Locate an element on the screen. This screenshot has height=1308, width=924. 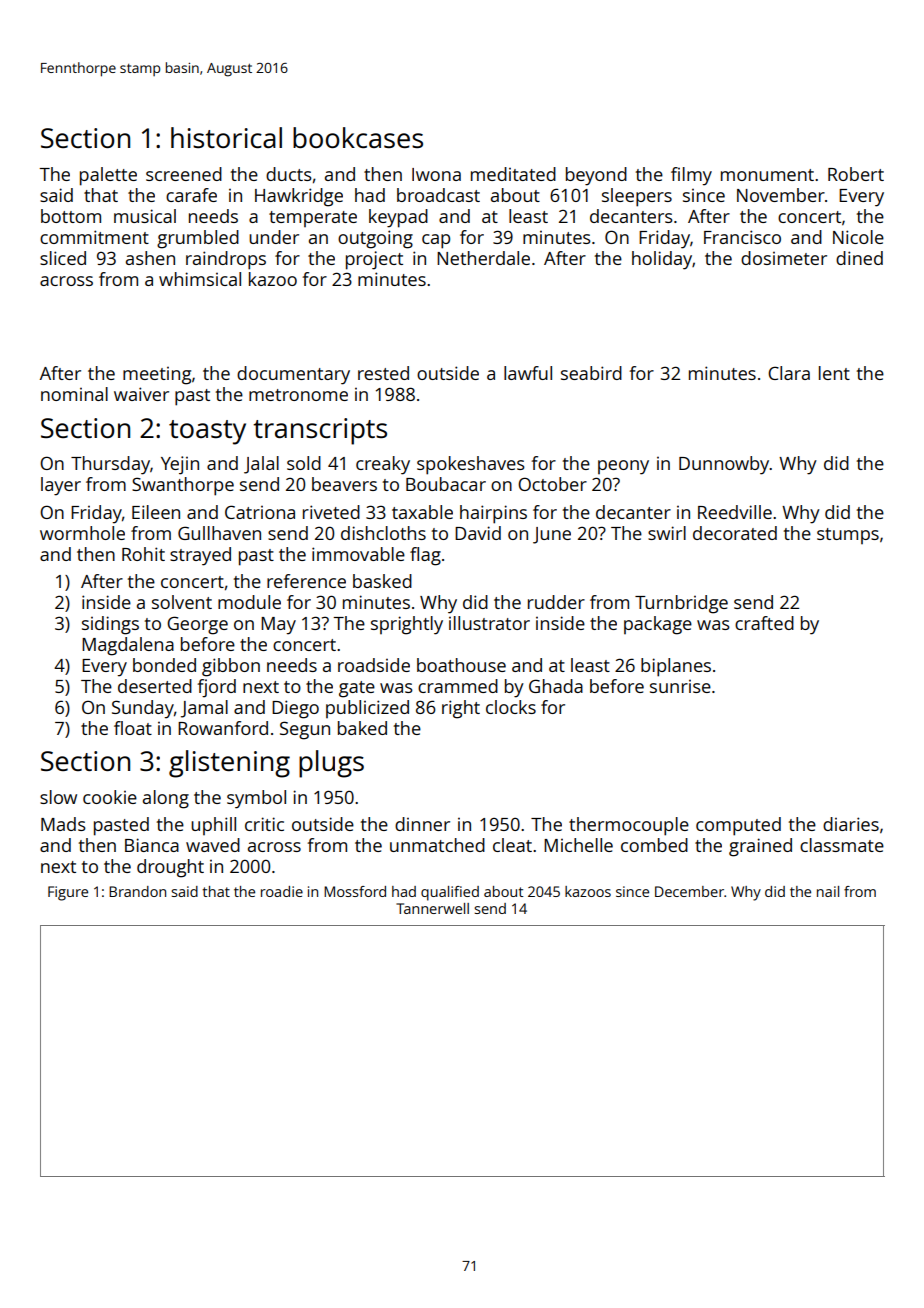
dined is located at coordinates (859, 258).
